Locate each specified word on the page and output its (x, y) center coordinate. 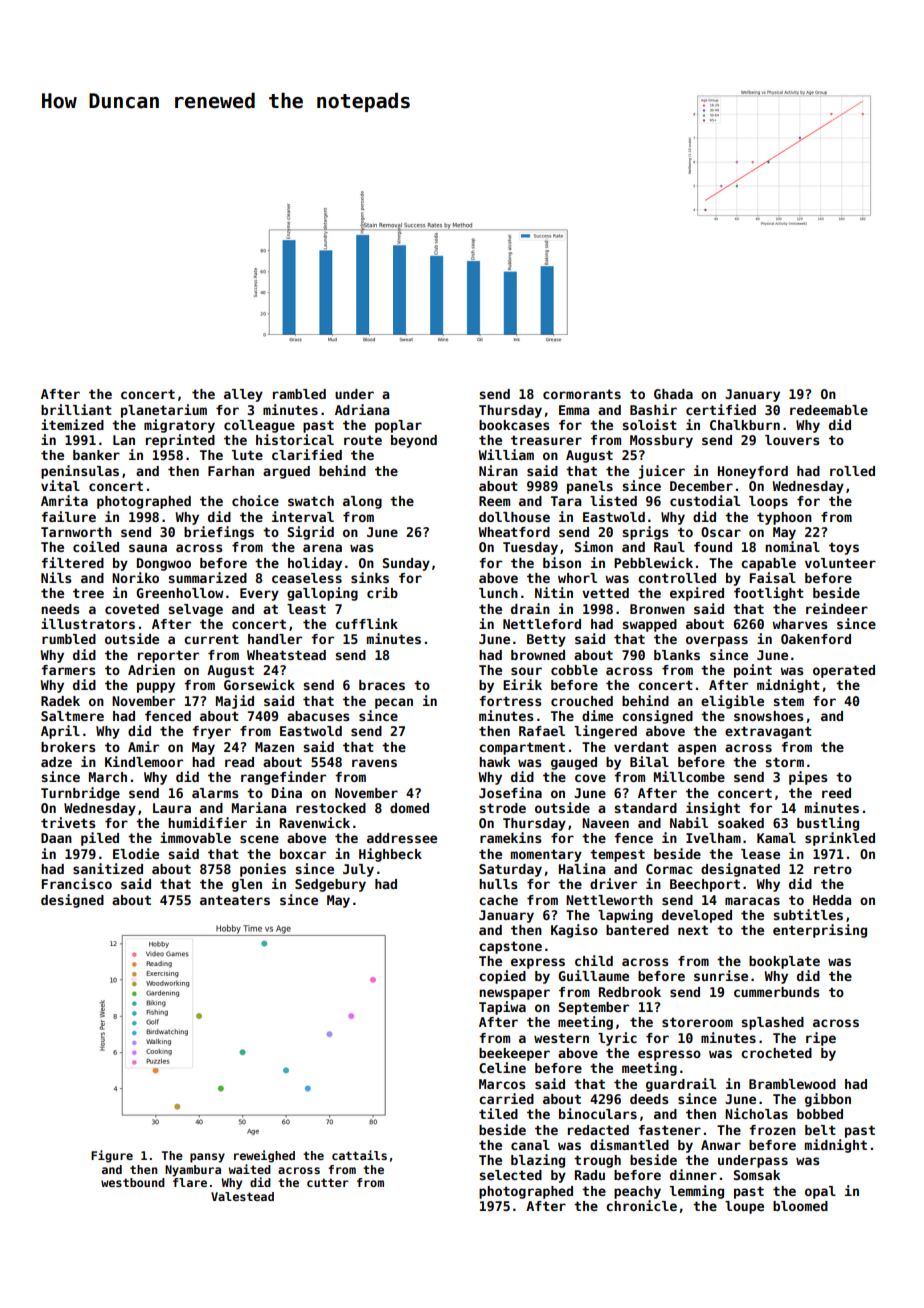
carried (506, 1098)
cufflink (366, 623)
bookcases (514, 425)
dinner (693, 1174)
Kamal (776, 838)
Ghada (673, 394)
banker (96, 455)
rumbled (69, 639)
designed (72, 901)
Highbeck (390, 855)
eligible (732, 702)
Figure (112, 1156)
